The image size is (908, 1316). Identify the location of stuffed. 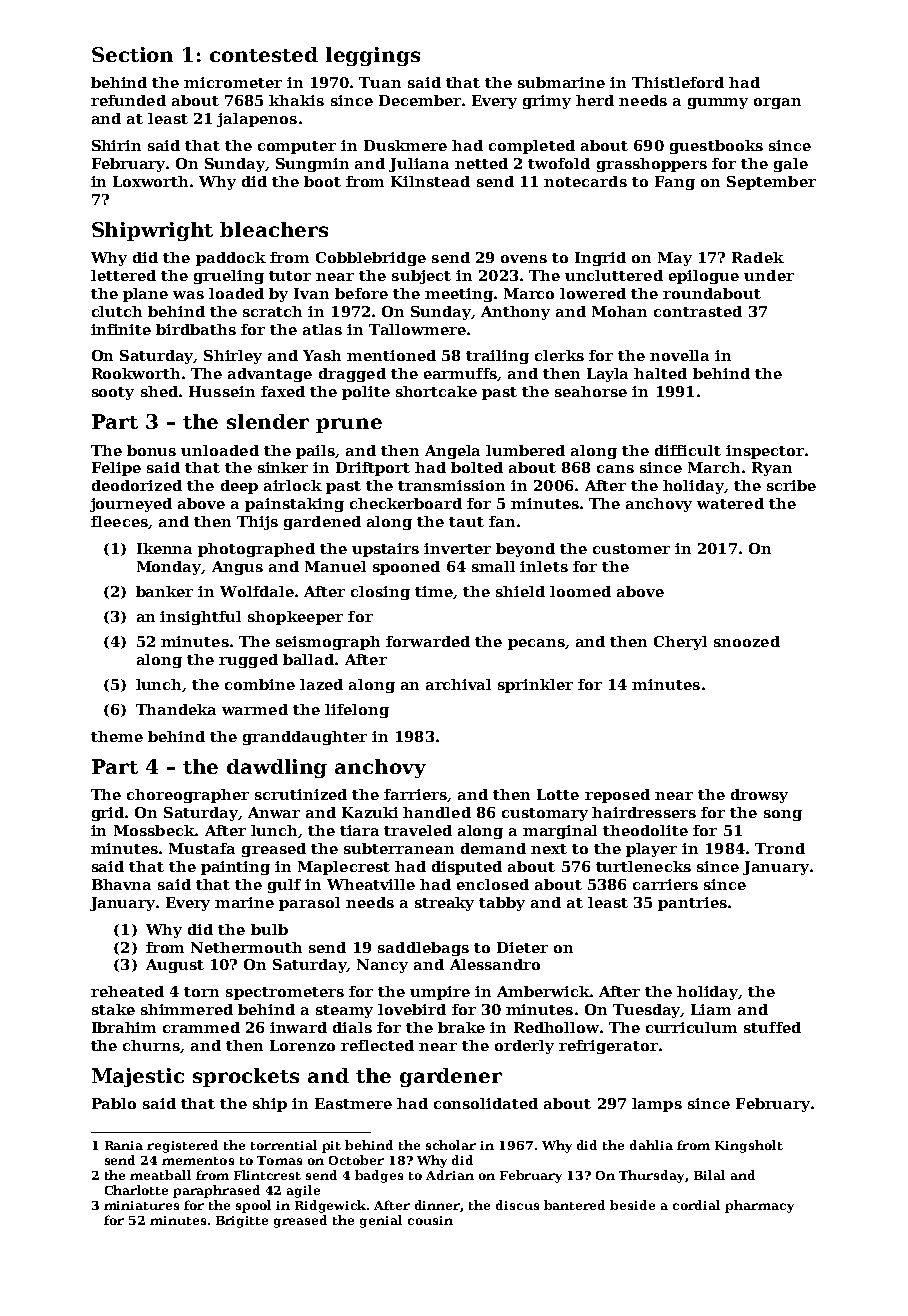
(772, 1027).
